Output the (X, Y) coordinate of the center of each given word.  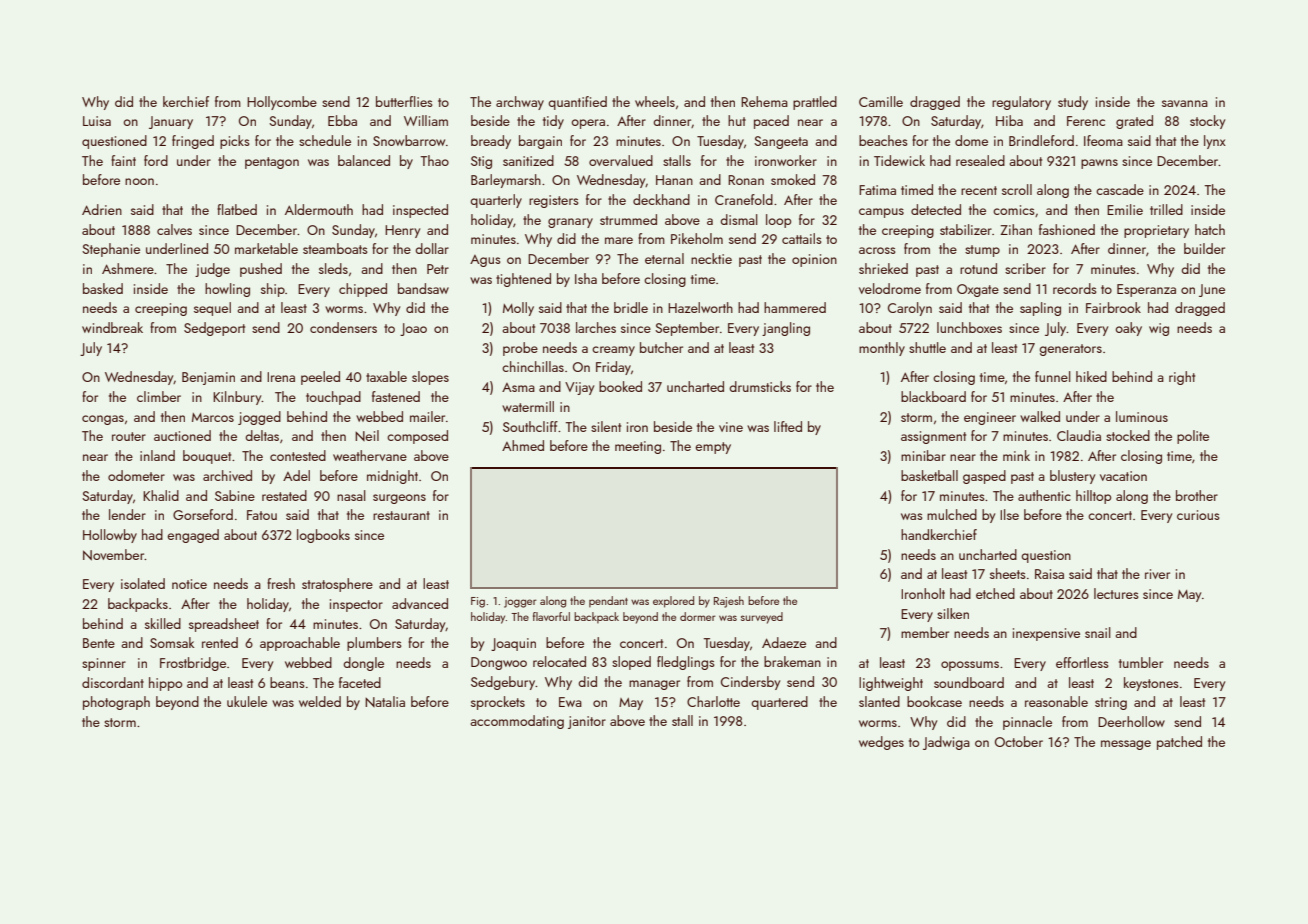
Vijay (579, 388)
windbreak (112, 327)
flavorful (551, 616)
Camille (881, 101)
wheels (655, 101)
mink (1016, 455)
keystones (1151, 684)
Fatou (262, 515)
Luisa (97, 121)
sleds (333, 268)
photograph (116, 703)
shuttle (927, 347)
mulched (952, 514)
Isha (586, 278)
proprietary (1156, 231)
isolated (143, 583)
